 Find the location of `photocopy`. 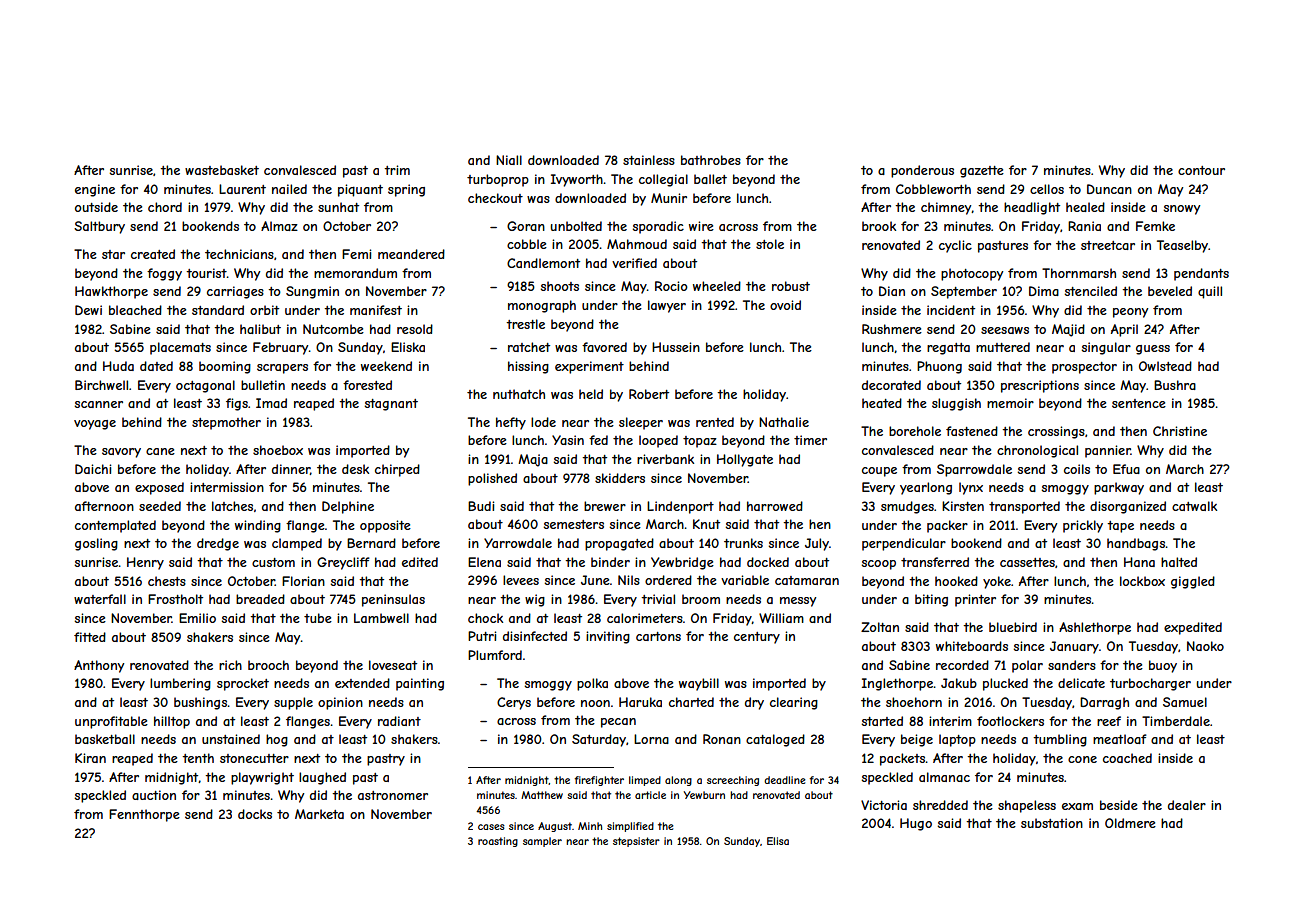

photocopy is located at coordinates (972, 274).
